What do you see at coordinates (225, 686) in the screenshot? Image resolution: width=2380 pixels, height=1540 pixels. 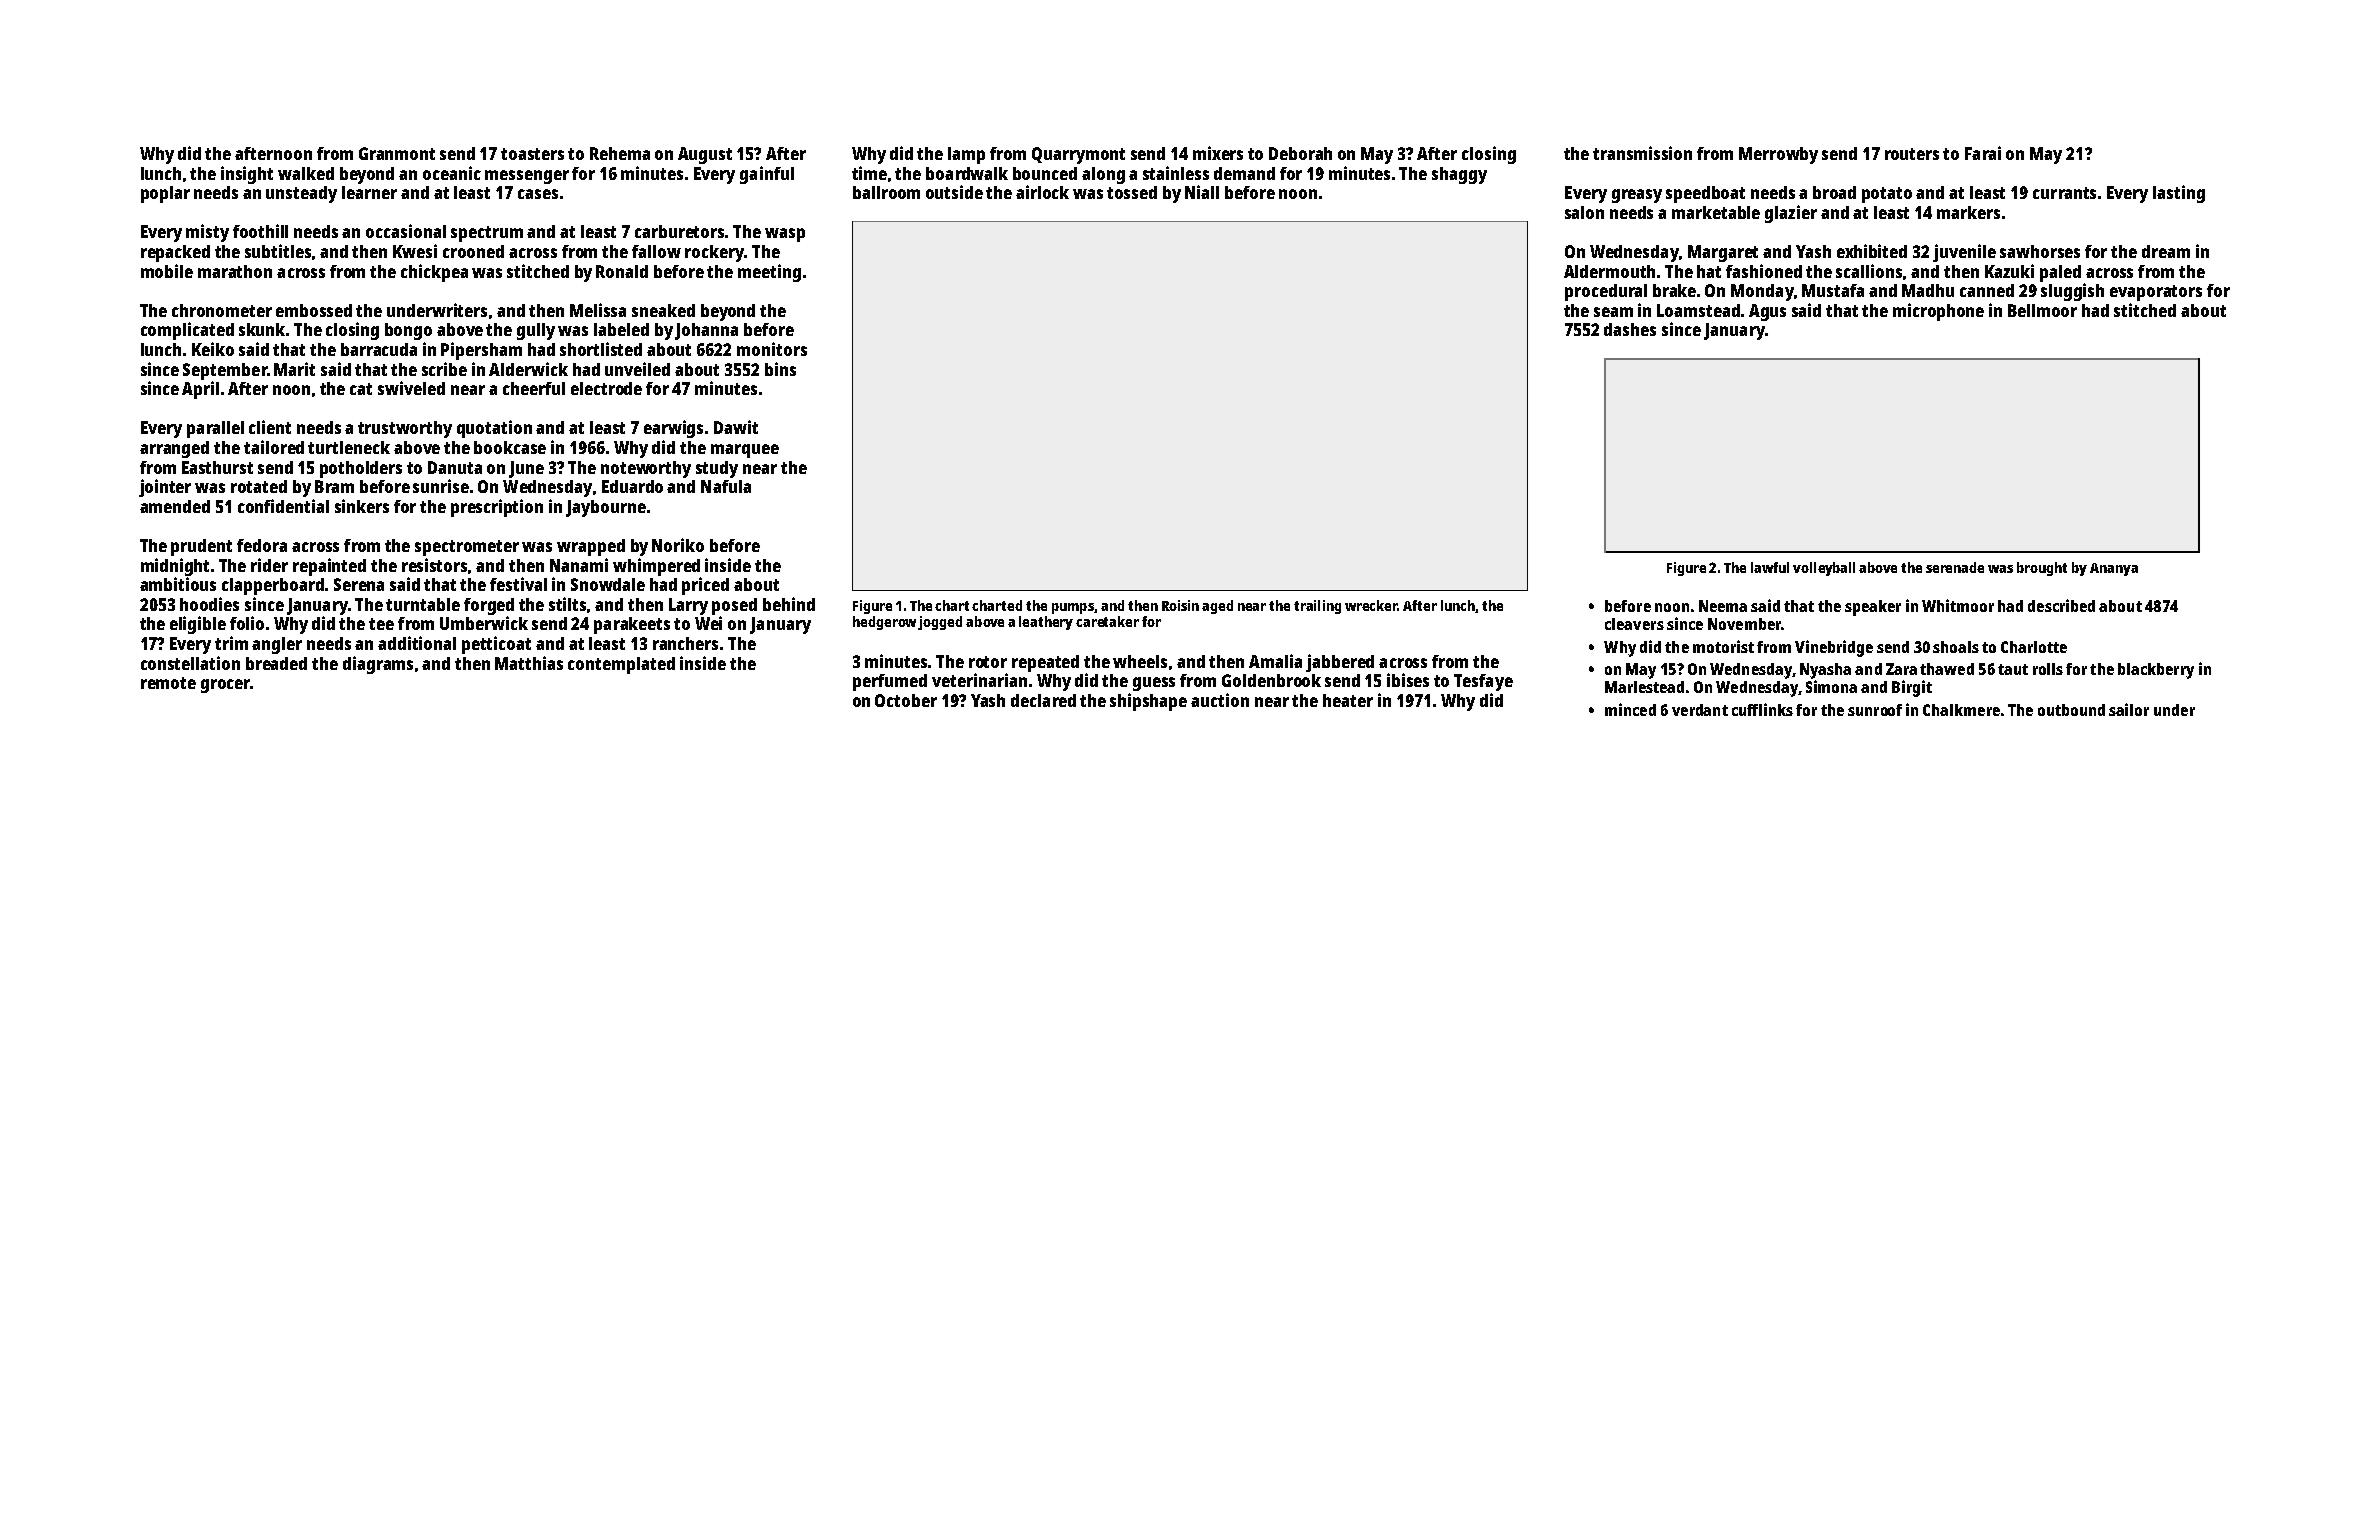 I see `grocer` at bounding box center [225, 686].
